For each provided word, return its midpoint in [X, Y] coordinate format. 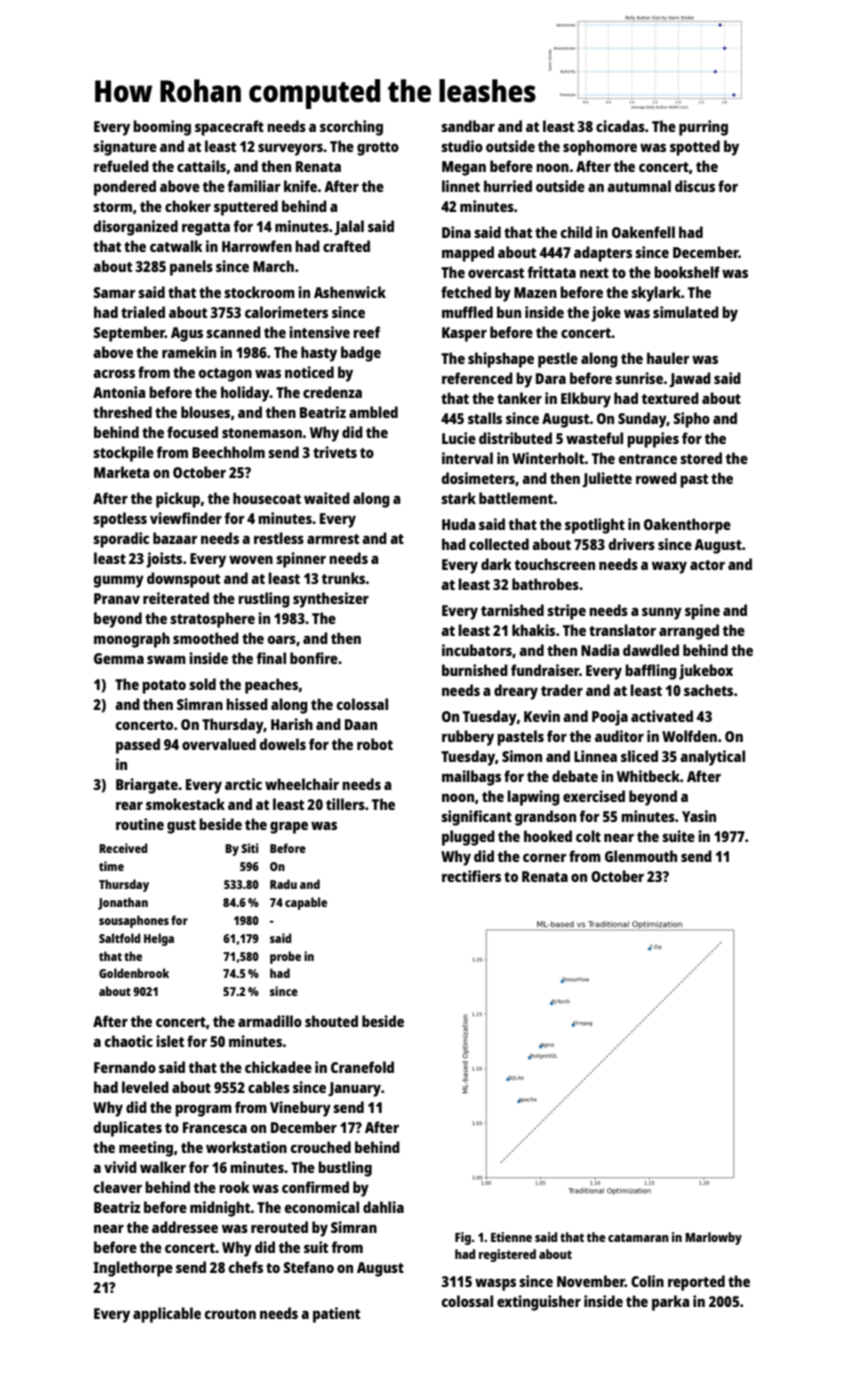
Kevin [542, 716]
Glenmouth [641, 856]
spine [702, 612]
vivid [120, 1167]
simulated [686, 312]
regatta [206, 229]
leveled [145, 1087]
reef [366, 332]
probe [285, 957]
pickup [178, 500]
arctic [243, 784]
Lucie [459, 438]
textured [670, 398]
